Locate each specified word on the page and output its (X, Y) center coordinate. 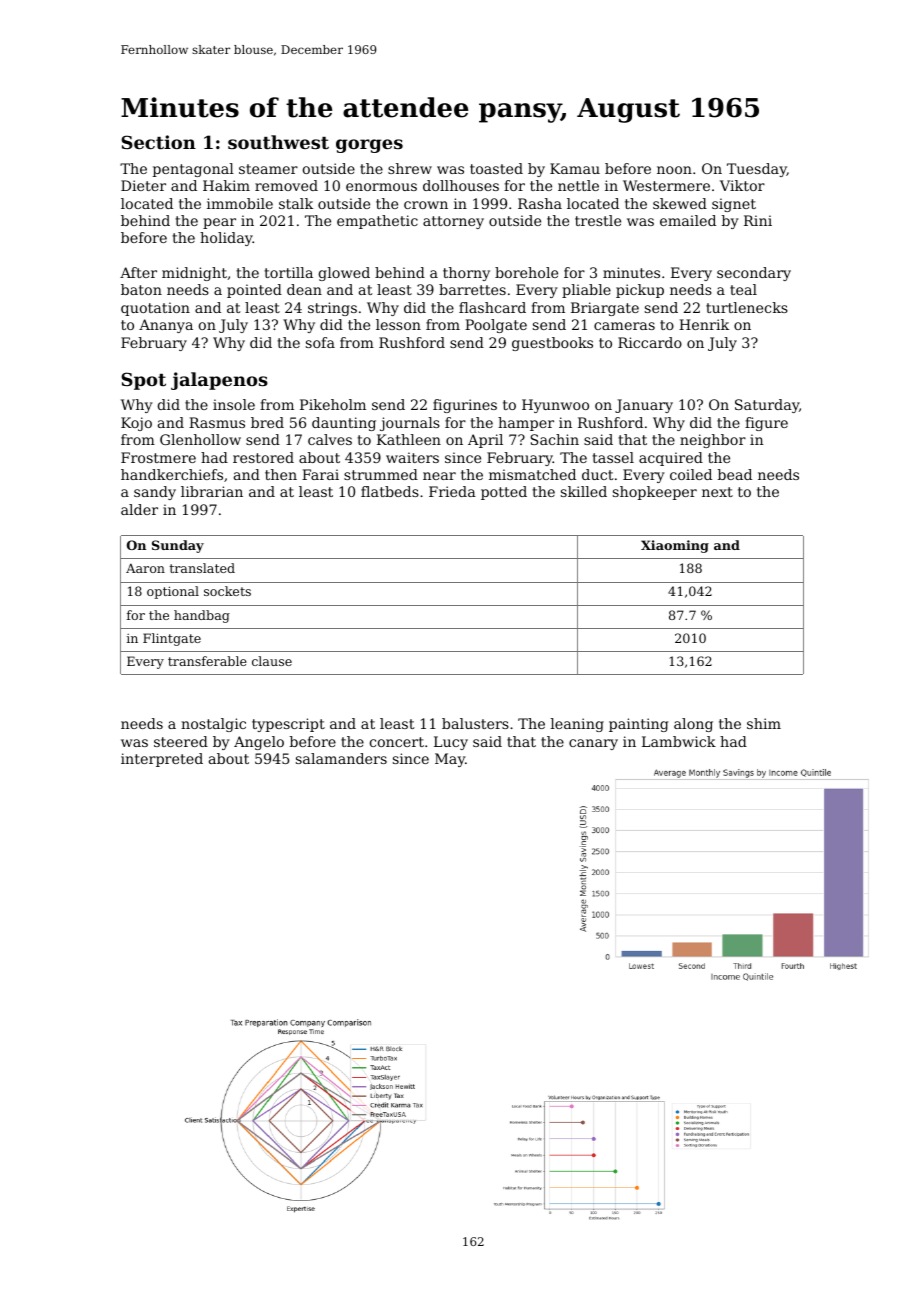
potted (504, 493)
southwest (278, 142)
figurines (465, 406)
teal (743, 289)
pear (219, 223)
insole (234, 404)
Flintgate (172, 639)
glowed (344, 274)
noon (674, 170)
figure (766, 424)
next (717, 492)
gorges (369, 146)
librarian (212, 491)
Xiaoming (675, 546)
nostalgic (213, 725)
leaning (577, 725)
